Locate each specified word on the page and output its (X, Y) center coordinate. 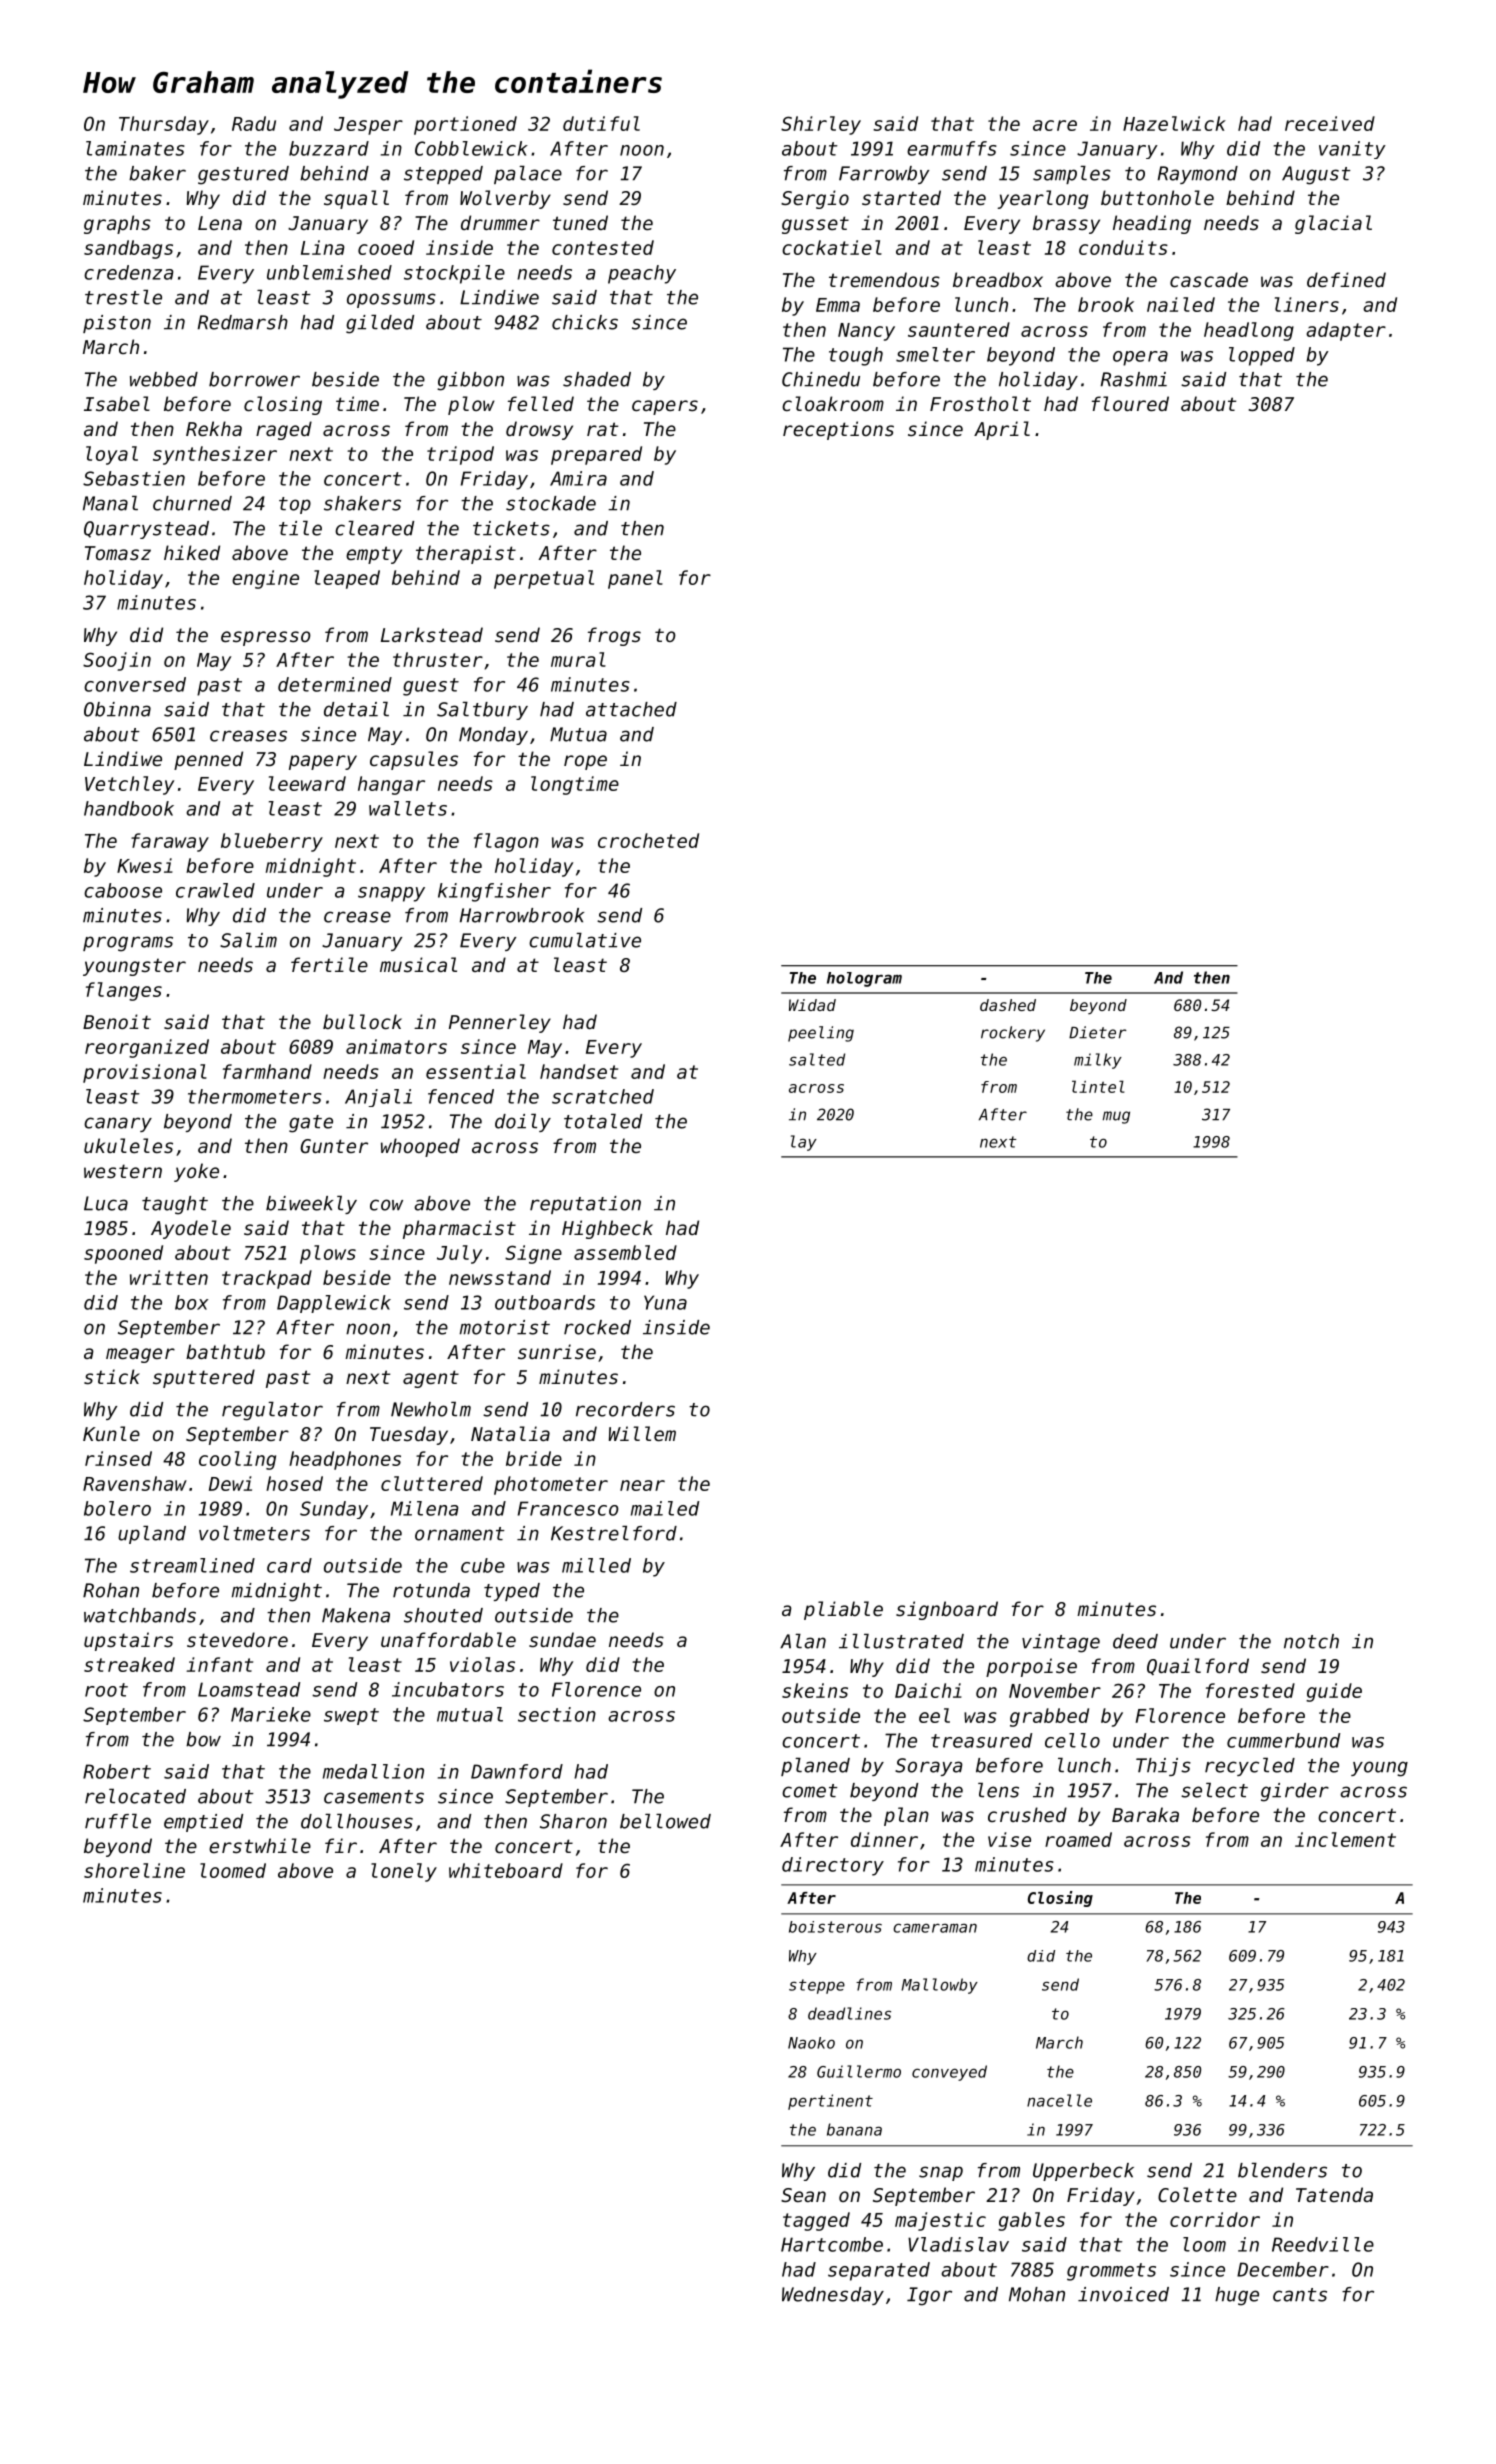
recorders (625, 1409)
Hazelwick (1174, 123)
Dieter (1098, 1032)
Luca (106, 1203)
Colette (1197, 2194)
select (1214, 1790)
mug (1116, 1117)
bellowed (665, 1821)
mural (578, 659)
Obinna (117, 709)
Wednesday (833, 2296)
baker (157, 173)
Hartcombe (832, 2244)
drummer (500, 222)
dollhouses (357, 1821)
